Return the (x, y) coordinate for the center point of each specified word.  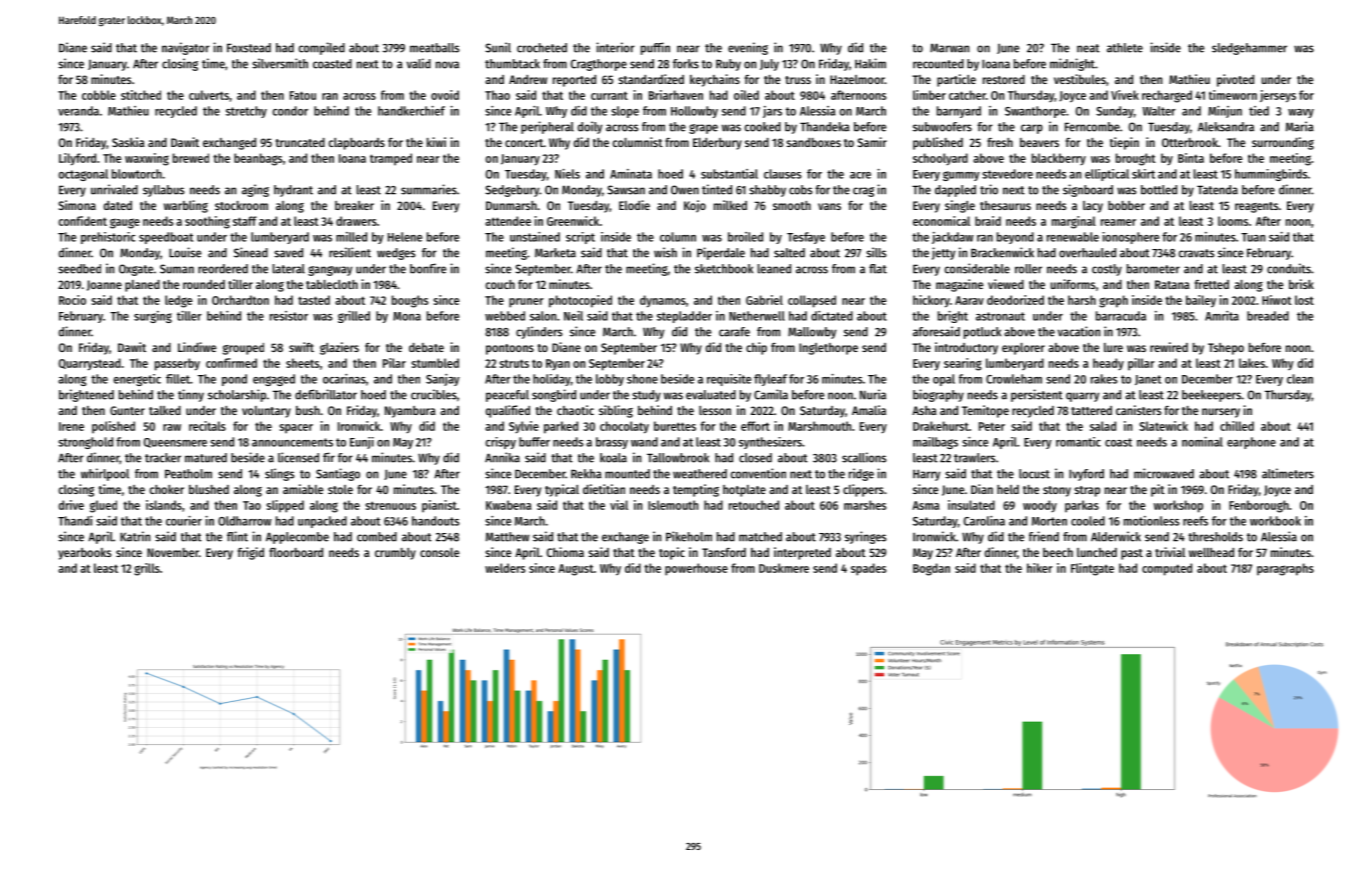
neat (1088, 48)
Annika (502, 457)
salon (543, 316)
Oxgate (136, 270)
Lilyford (77, 159)
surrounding (1283, 143)
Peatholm (188, 474)
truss (798, 80)
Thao (497, 95)
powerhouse (696, 569)
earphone (1251, 443)
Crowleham (1014, 379)
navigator (186, 48)
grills (147, 569)
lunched (1097, 552)
